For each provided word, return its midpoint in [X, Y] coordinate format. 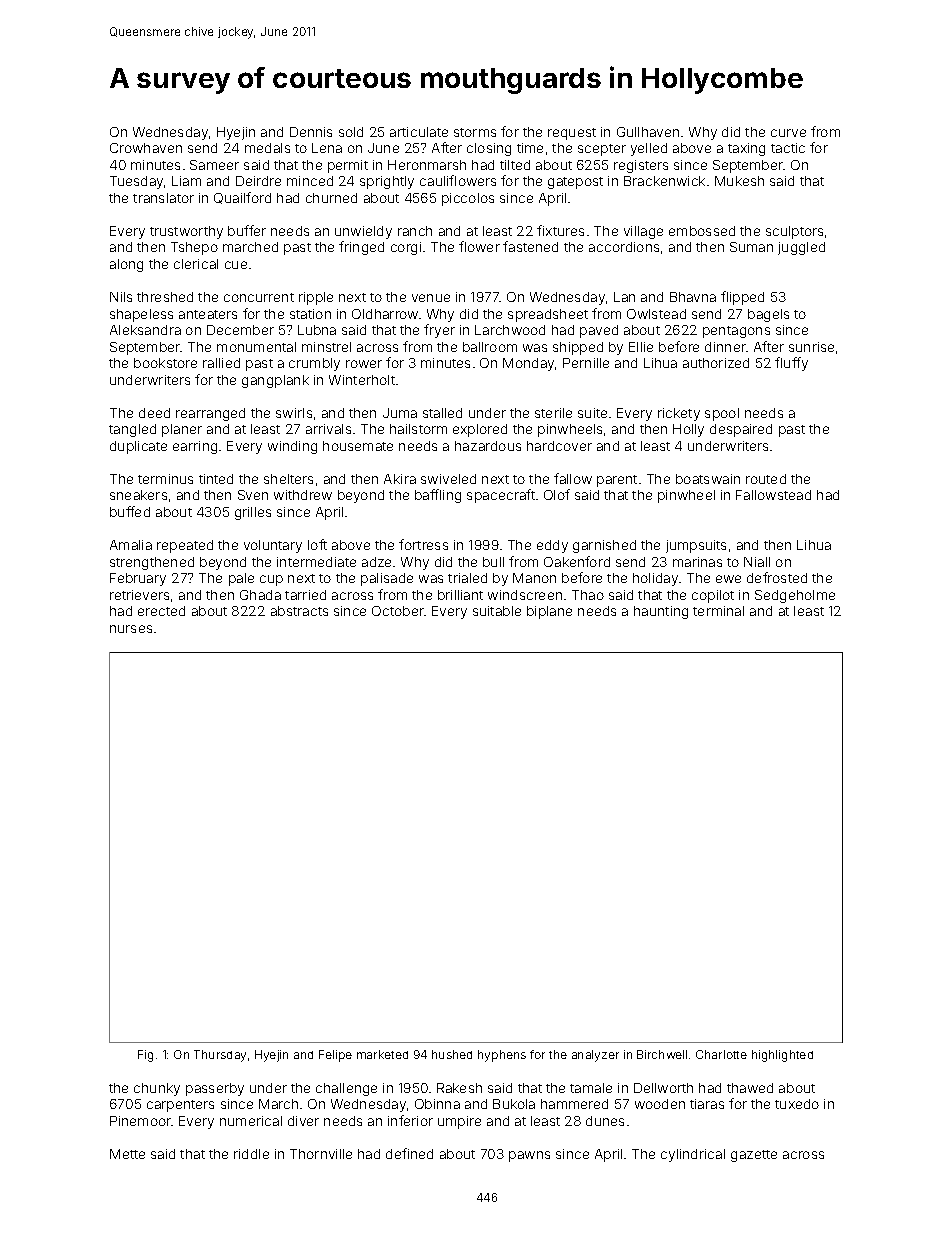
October [398, 611]
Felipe [335, 1056]
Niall [757, 562]
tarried [305, 595]
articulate [419, 132]
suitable [497, 611]
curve [788, 133]
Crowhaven [146, 148]
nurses [131, 629]
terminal [718, 611]
